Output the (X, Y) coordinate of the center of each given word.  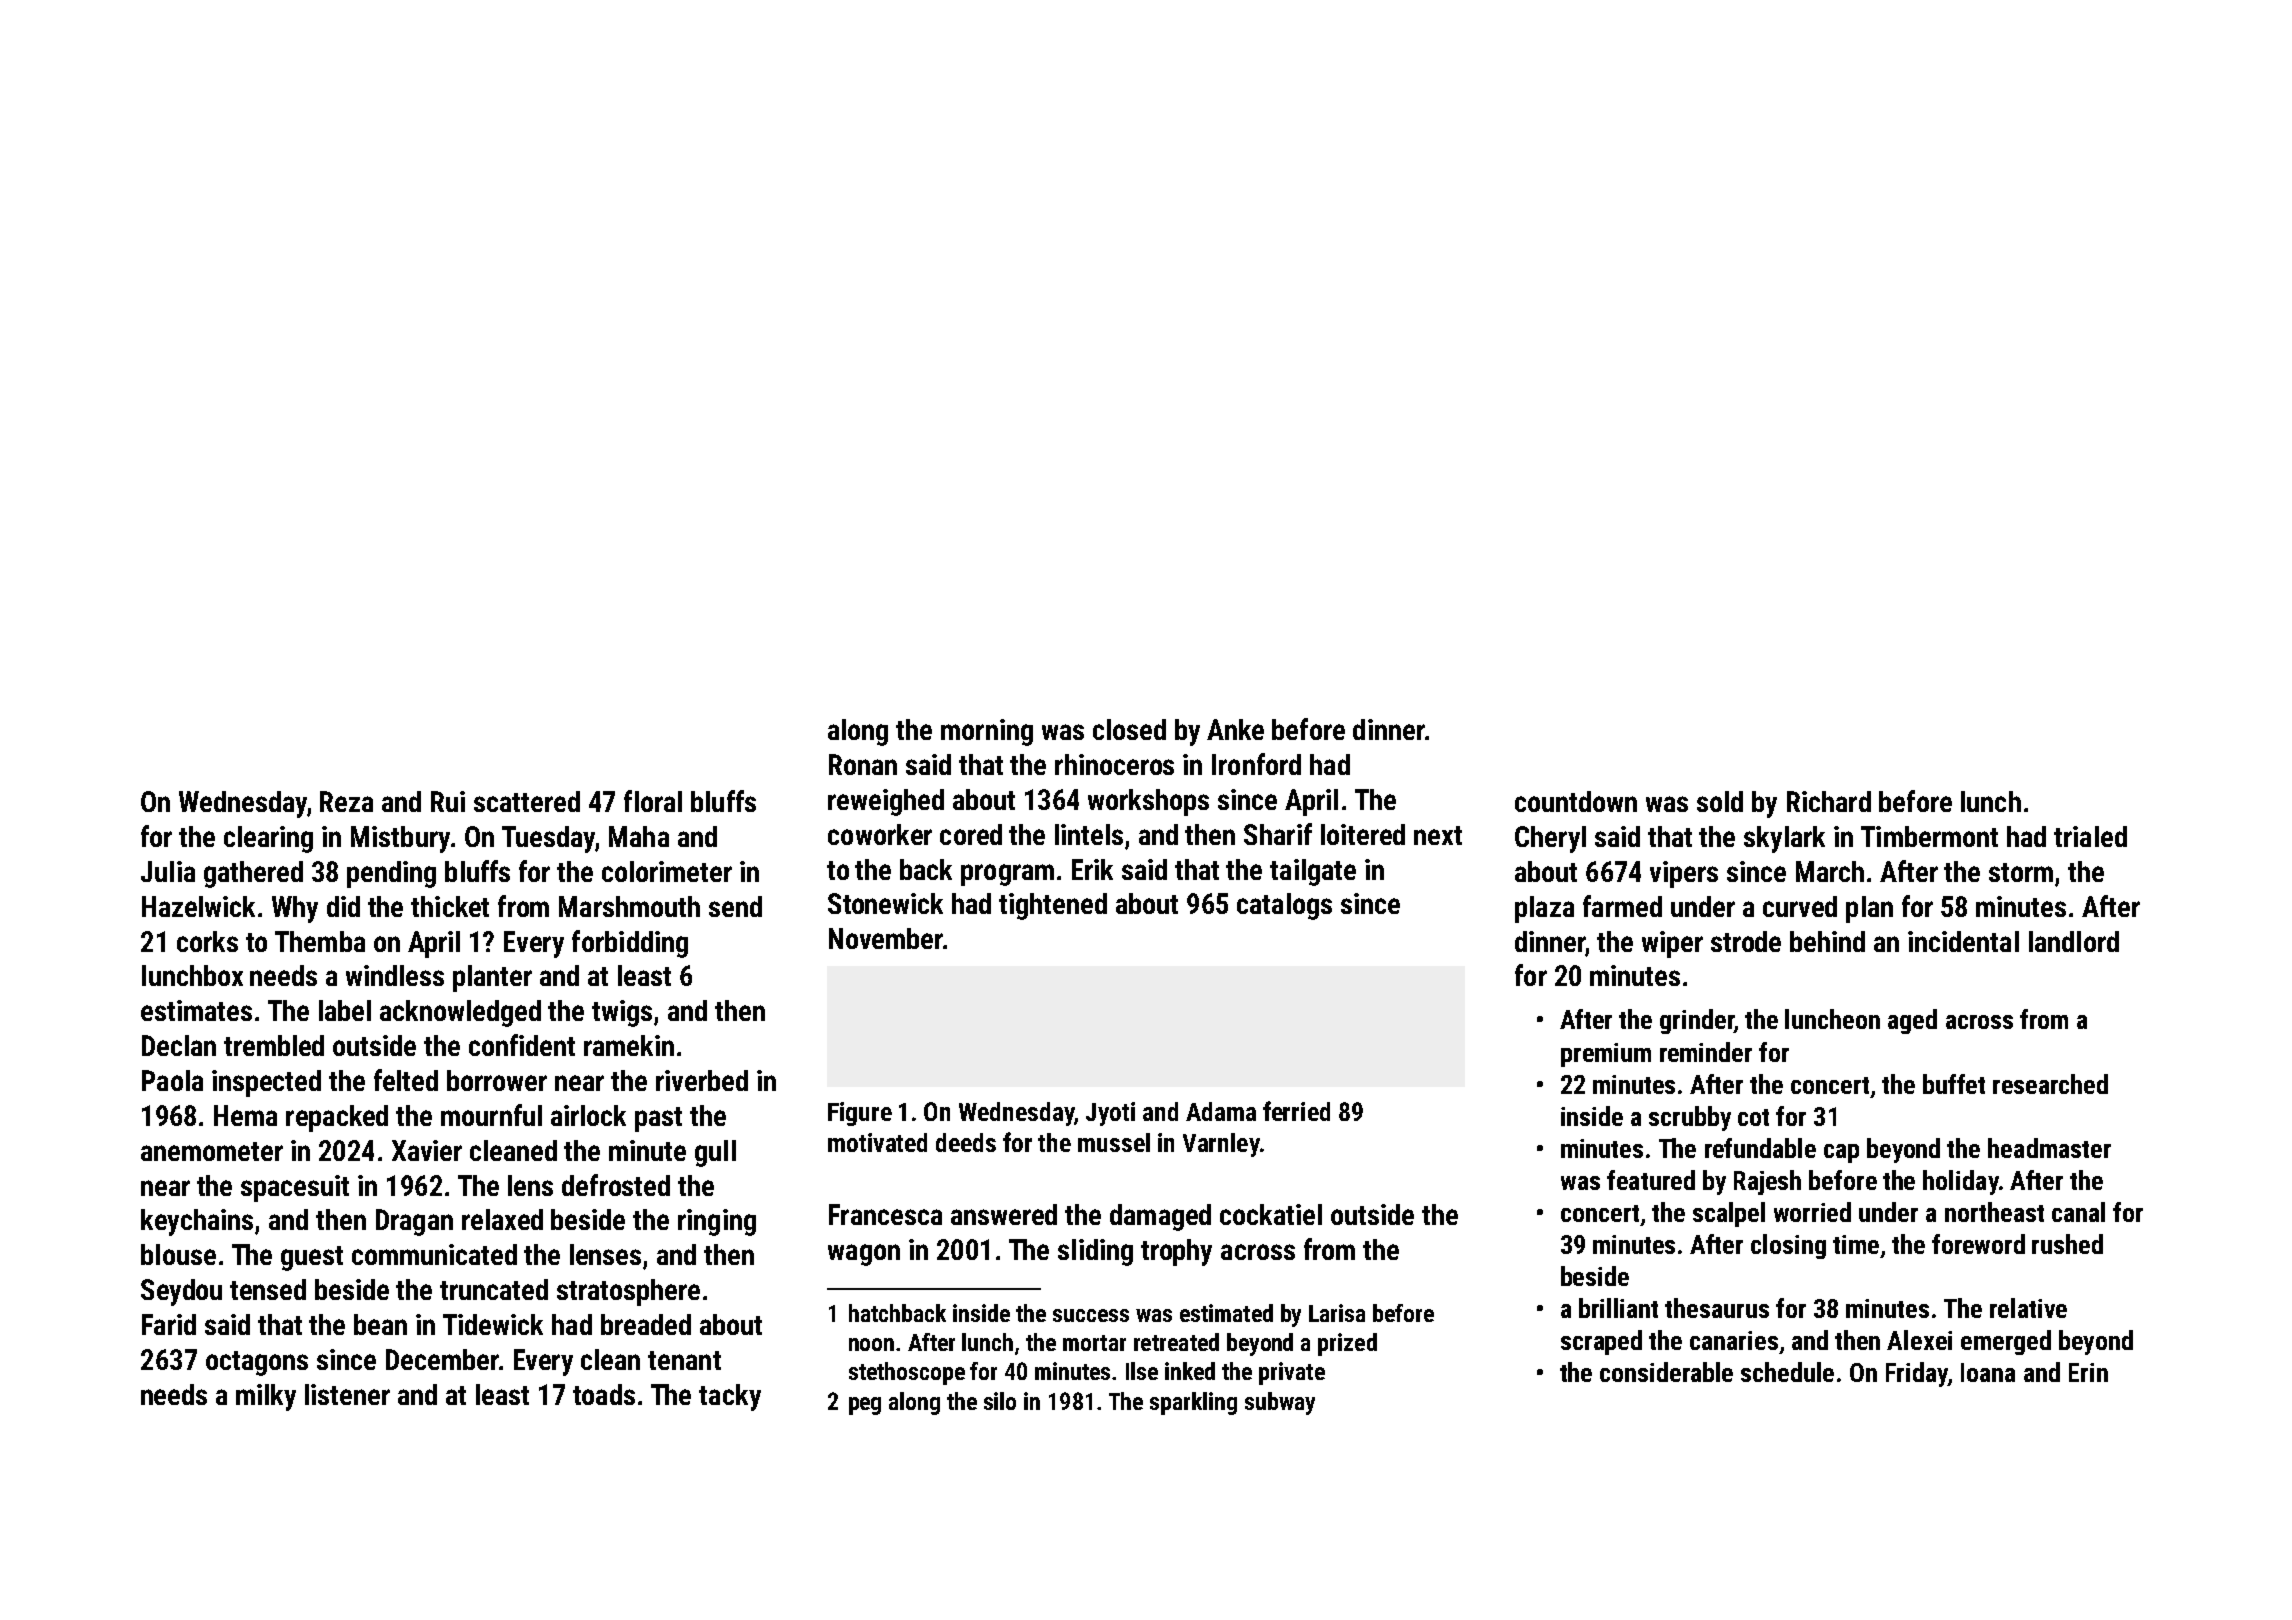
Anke (1235, 729)
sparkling (1193, 1403)
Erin (2088, 1372)
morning (987, 732)
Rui (448, 801)
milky (266, 1397)
